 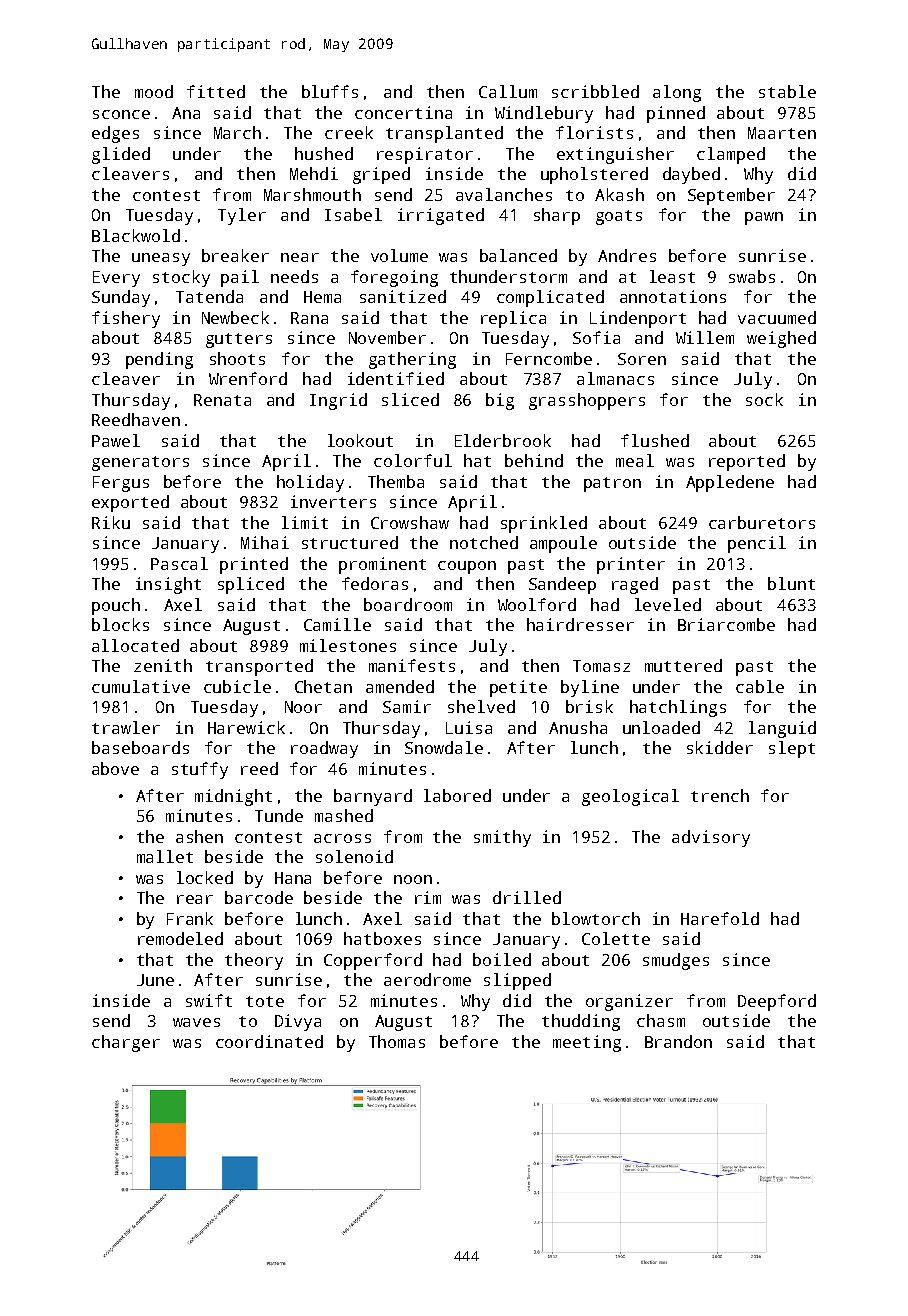 I want to click on charger, so click(x=126, y=1043).
